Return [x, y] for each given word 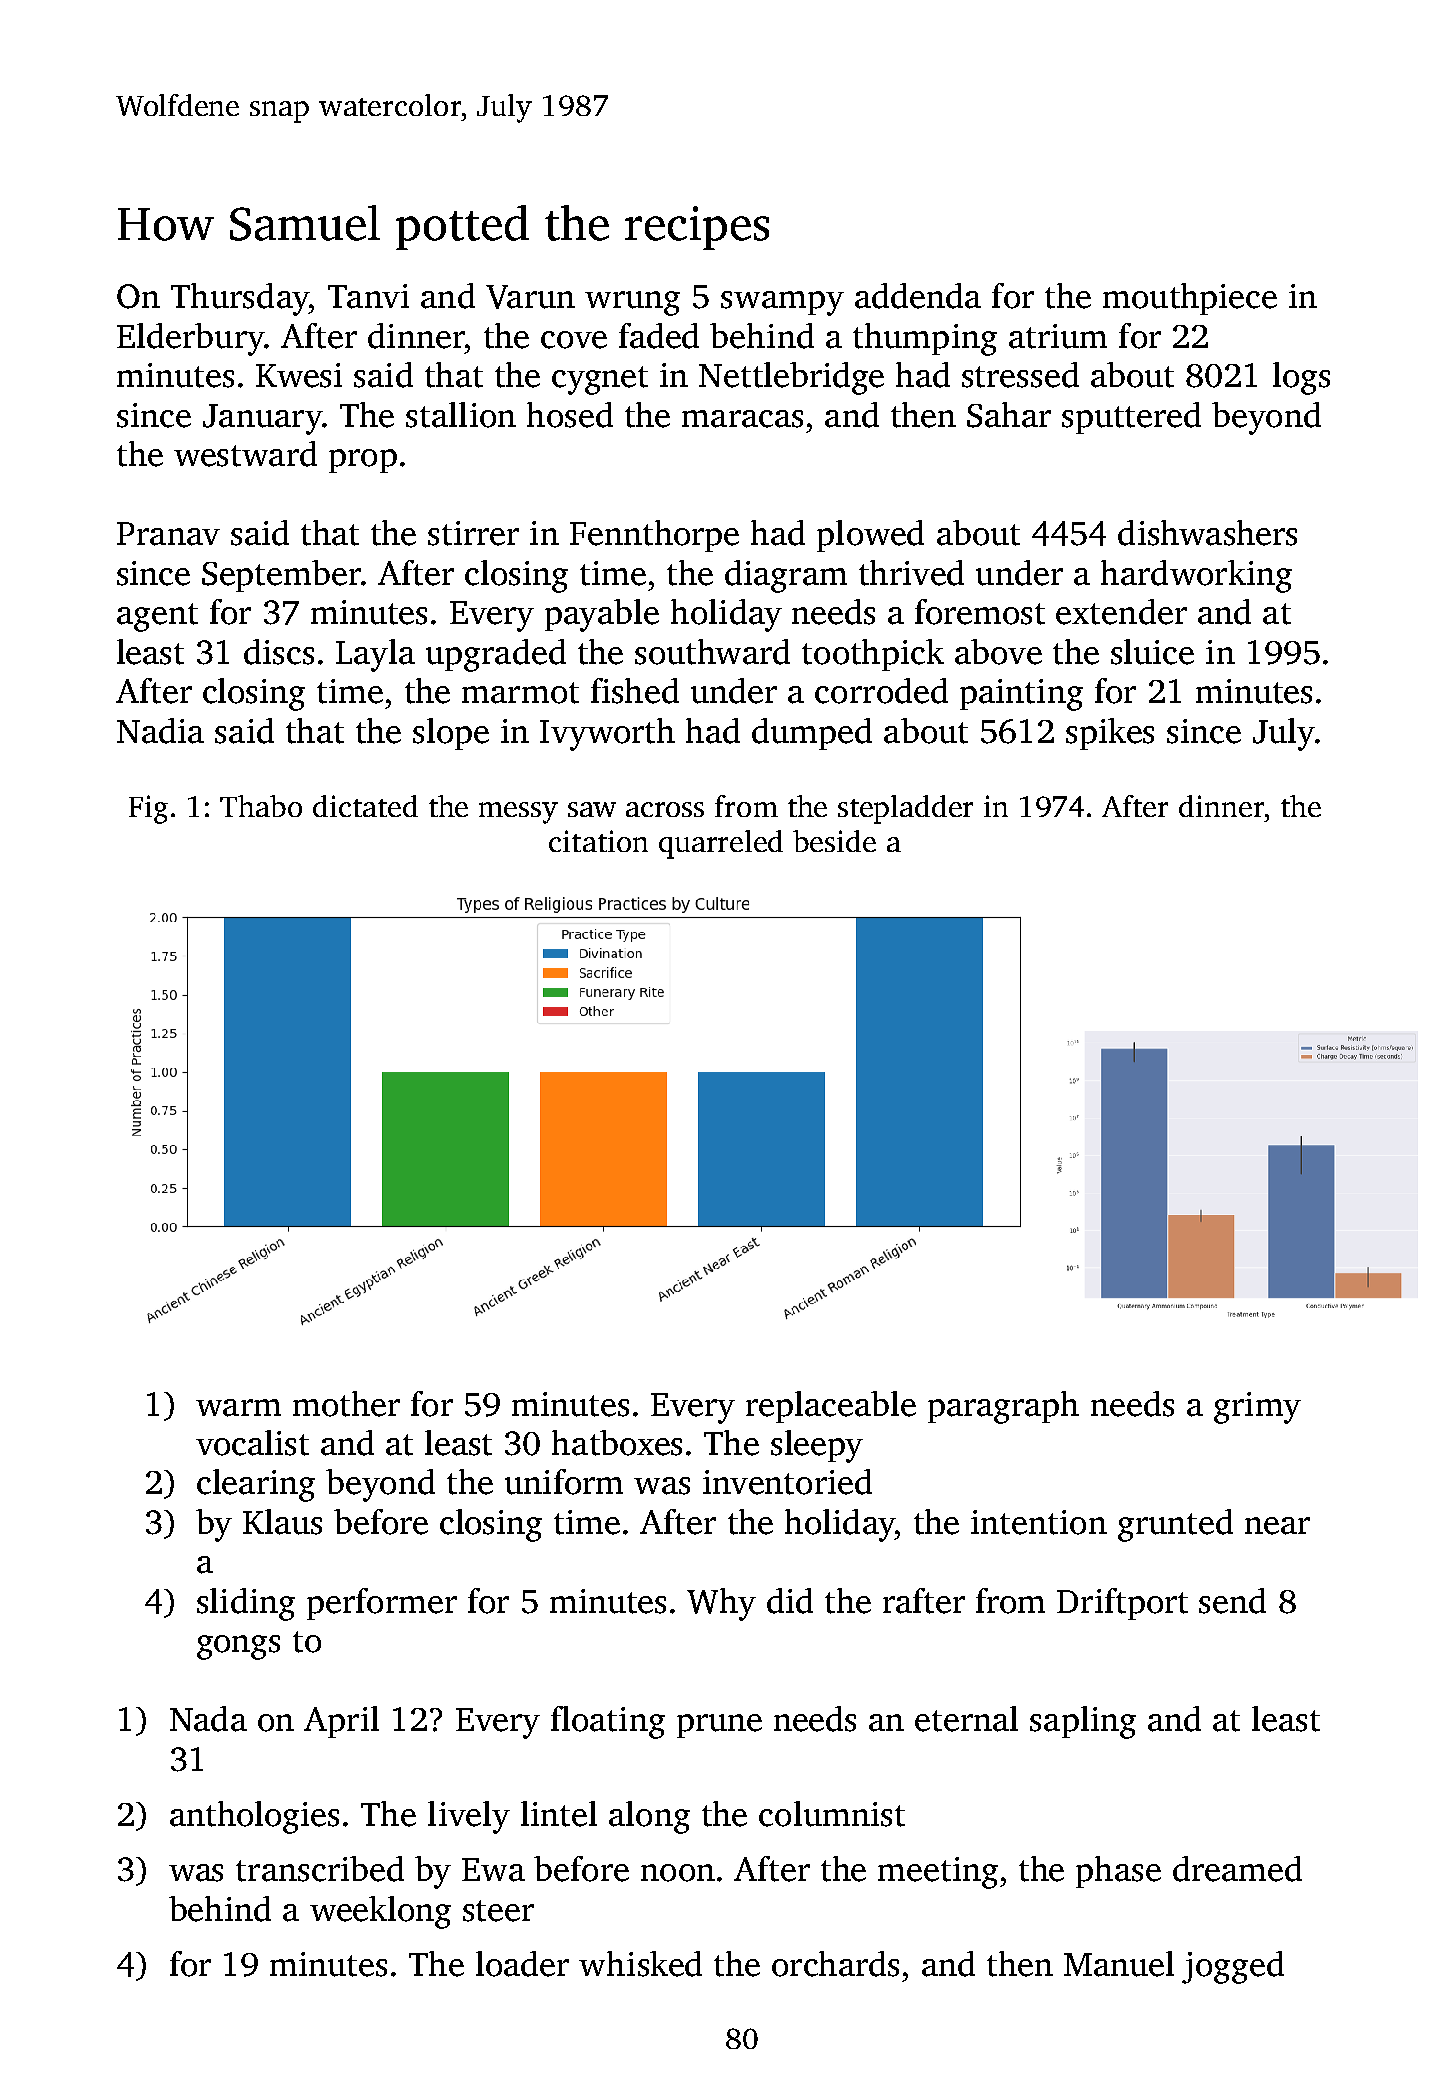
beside [834, 841]
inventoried [787, 1482]
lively [469, 1817]
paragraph [1003, 1407]
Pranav [168, 534]
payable [602, 615]
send [1232, 1601]
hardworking [1196, 576]
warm [238, 1408]
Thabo [261, 806]
